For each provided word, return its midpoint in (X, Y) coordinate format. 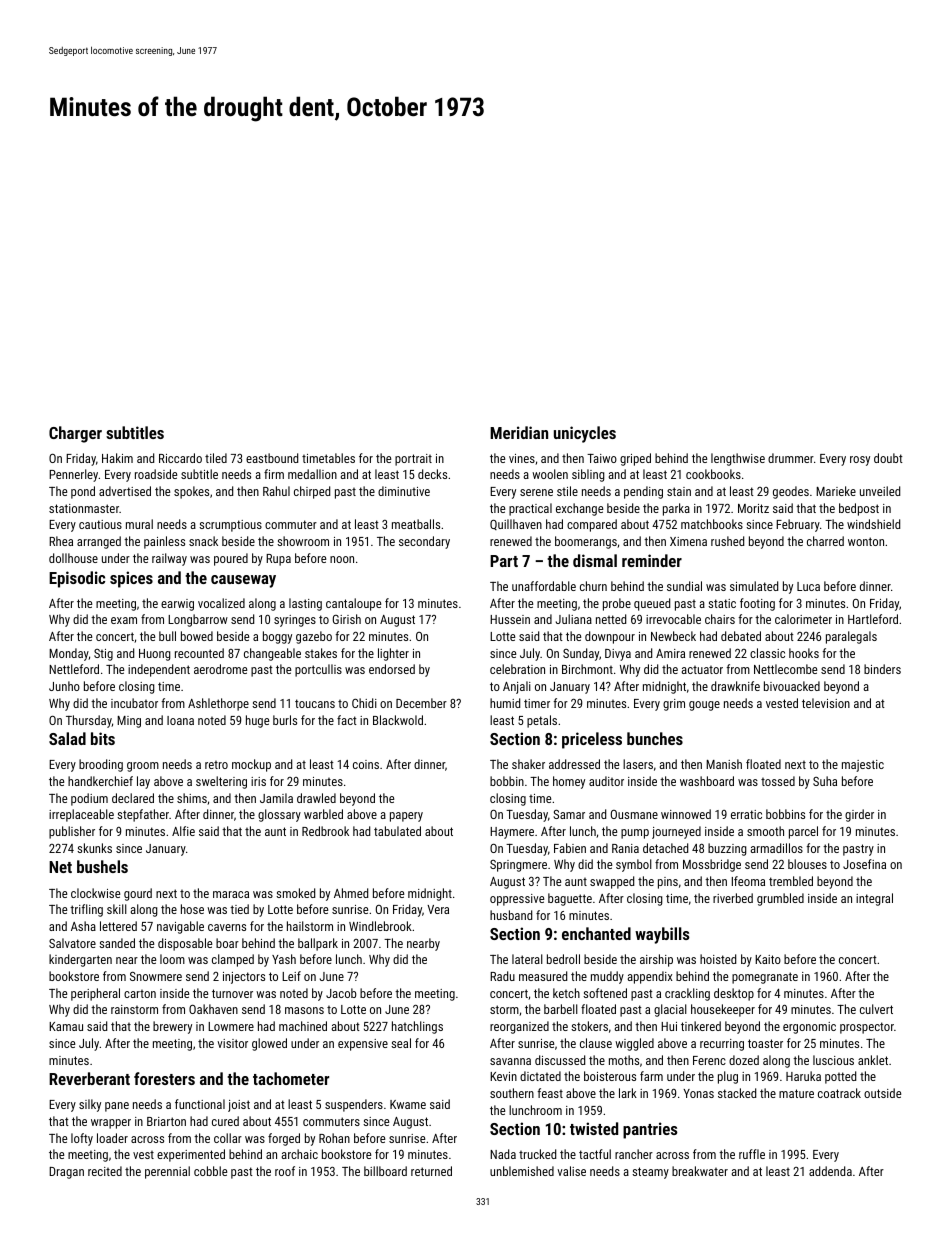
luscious (833, 1060)
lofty (82, 1139)
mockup (251, 765)
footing (757, 604)
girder (859, 815)
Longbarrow (198, 620)
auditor (606, 781)
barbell (561, 1009)
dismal (595, 560)
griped (635, 459)
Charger (75, 434)
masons (304, 1010)
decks (432, 474)
